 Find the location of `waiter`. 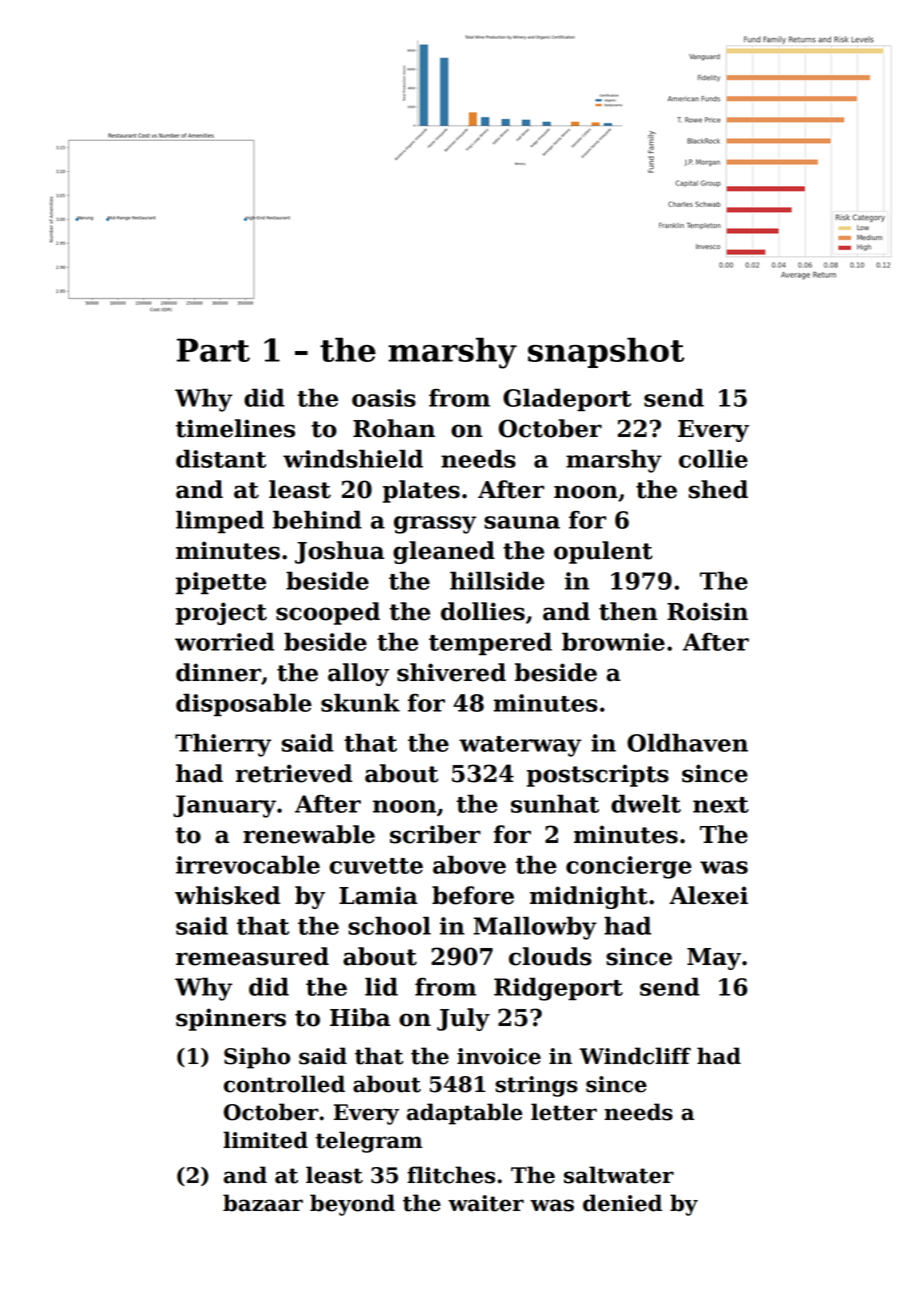

waiter is located at coordinates (486, 1203).
